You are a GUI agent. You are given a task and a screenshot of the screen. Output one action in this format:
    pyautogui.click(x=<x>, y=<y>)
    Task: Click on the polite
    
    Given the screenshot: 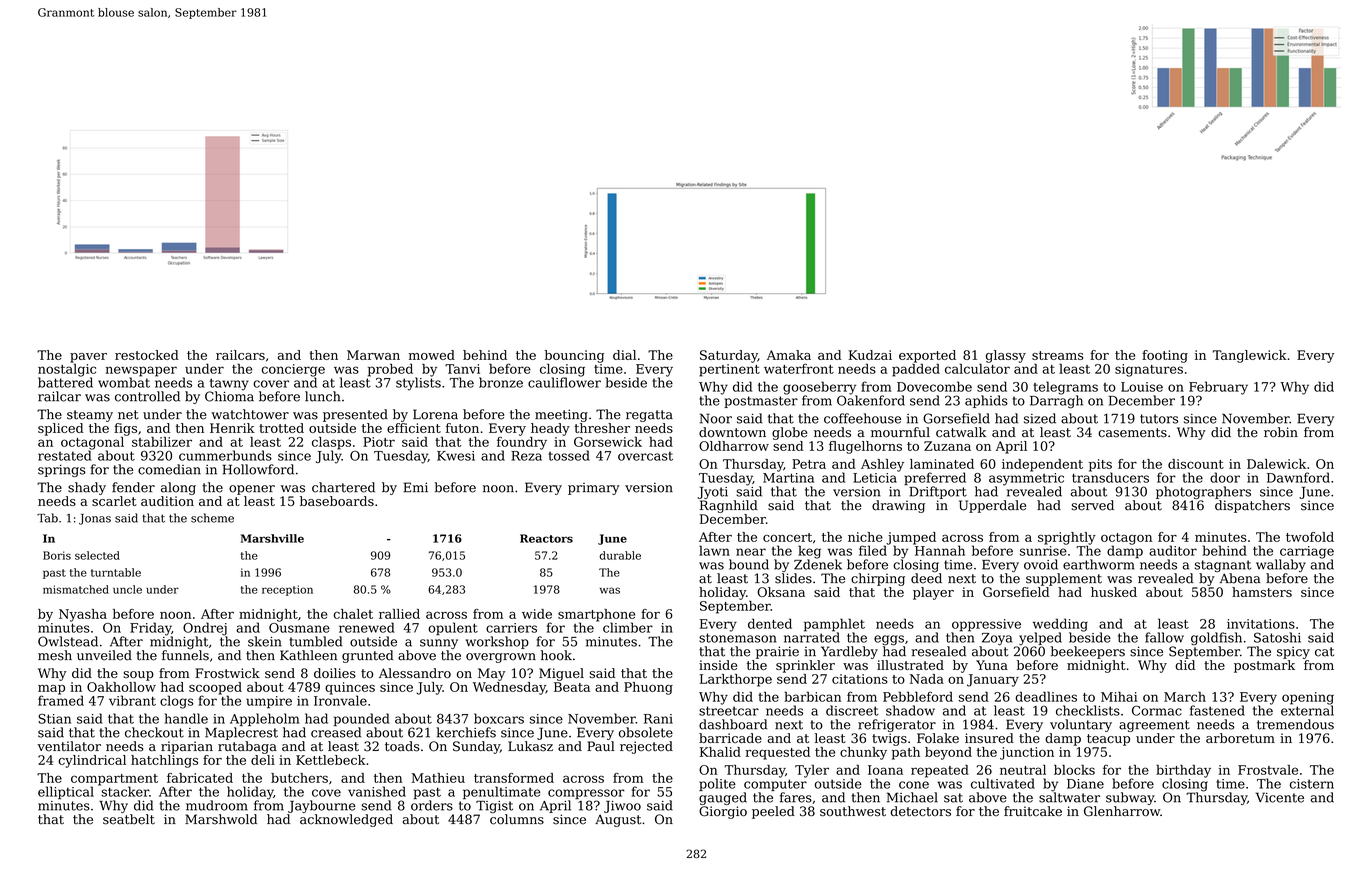 What is the action you would take?
    pyautogui.click(x=717, y=784)
